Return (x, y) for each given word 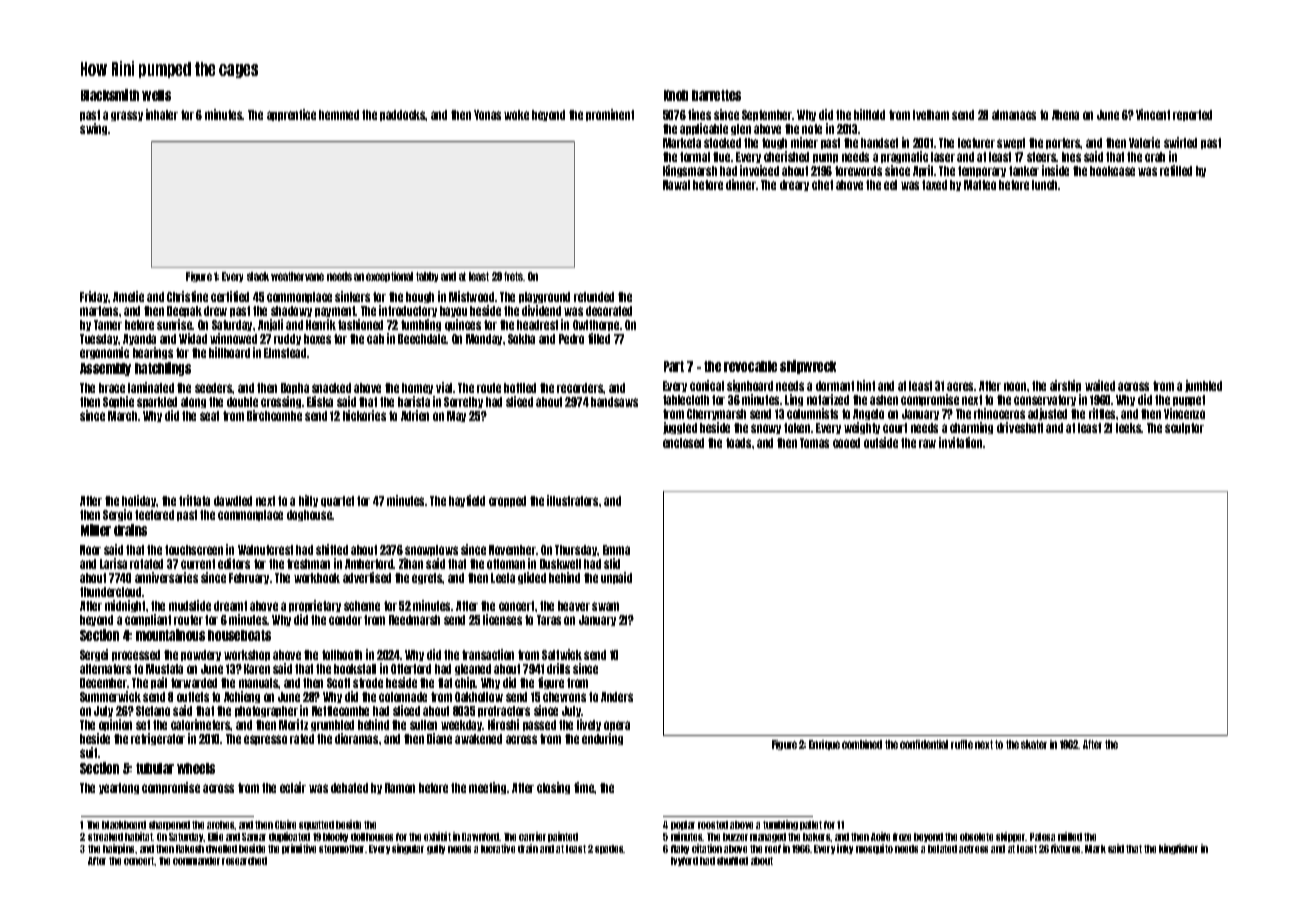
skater (1034, 744)
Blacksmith (110, 95)
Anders (617, 697)
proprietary (315, 606)
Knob (676, 95)
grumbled (332, 725)
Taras (549, 620)
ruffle (962, 744)
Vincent (1153, 114)
